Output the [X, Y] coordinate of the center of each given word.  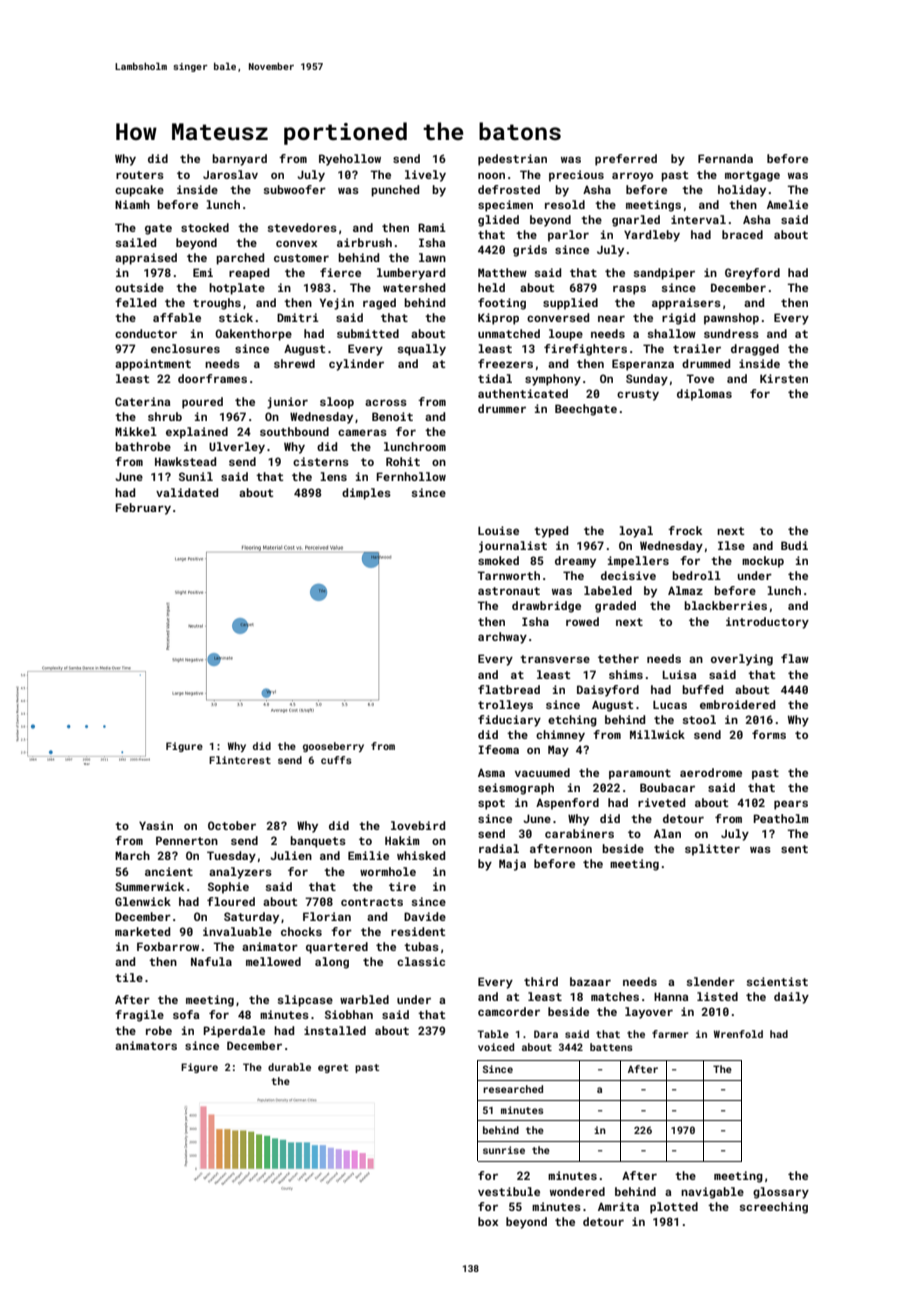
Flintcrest [240, 760]
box [488, 1221]
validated [187, 492]
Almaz [685, 590]
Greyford [752, 274]
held [491, 287]
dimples [366, 494]
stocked [205, 227]
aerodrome [711, 772]
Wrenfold [738, 1034]
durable [289, 1067]
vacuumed [542, 772]
